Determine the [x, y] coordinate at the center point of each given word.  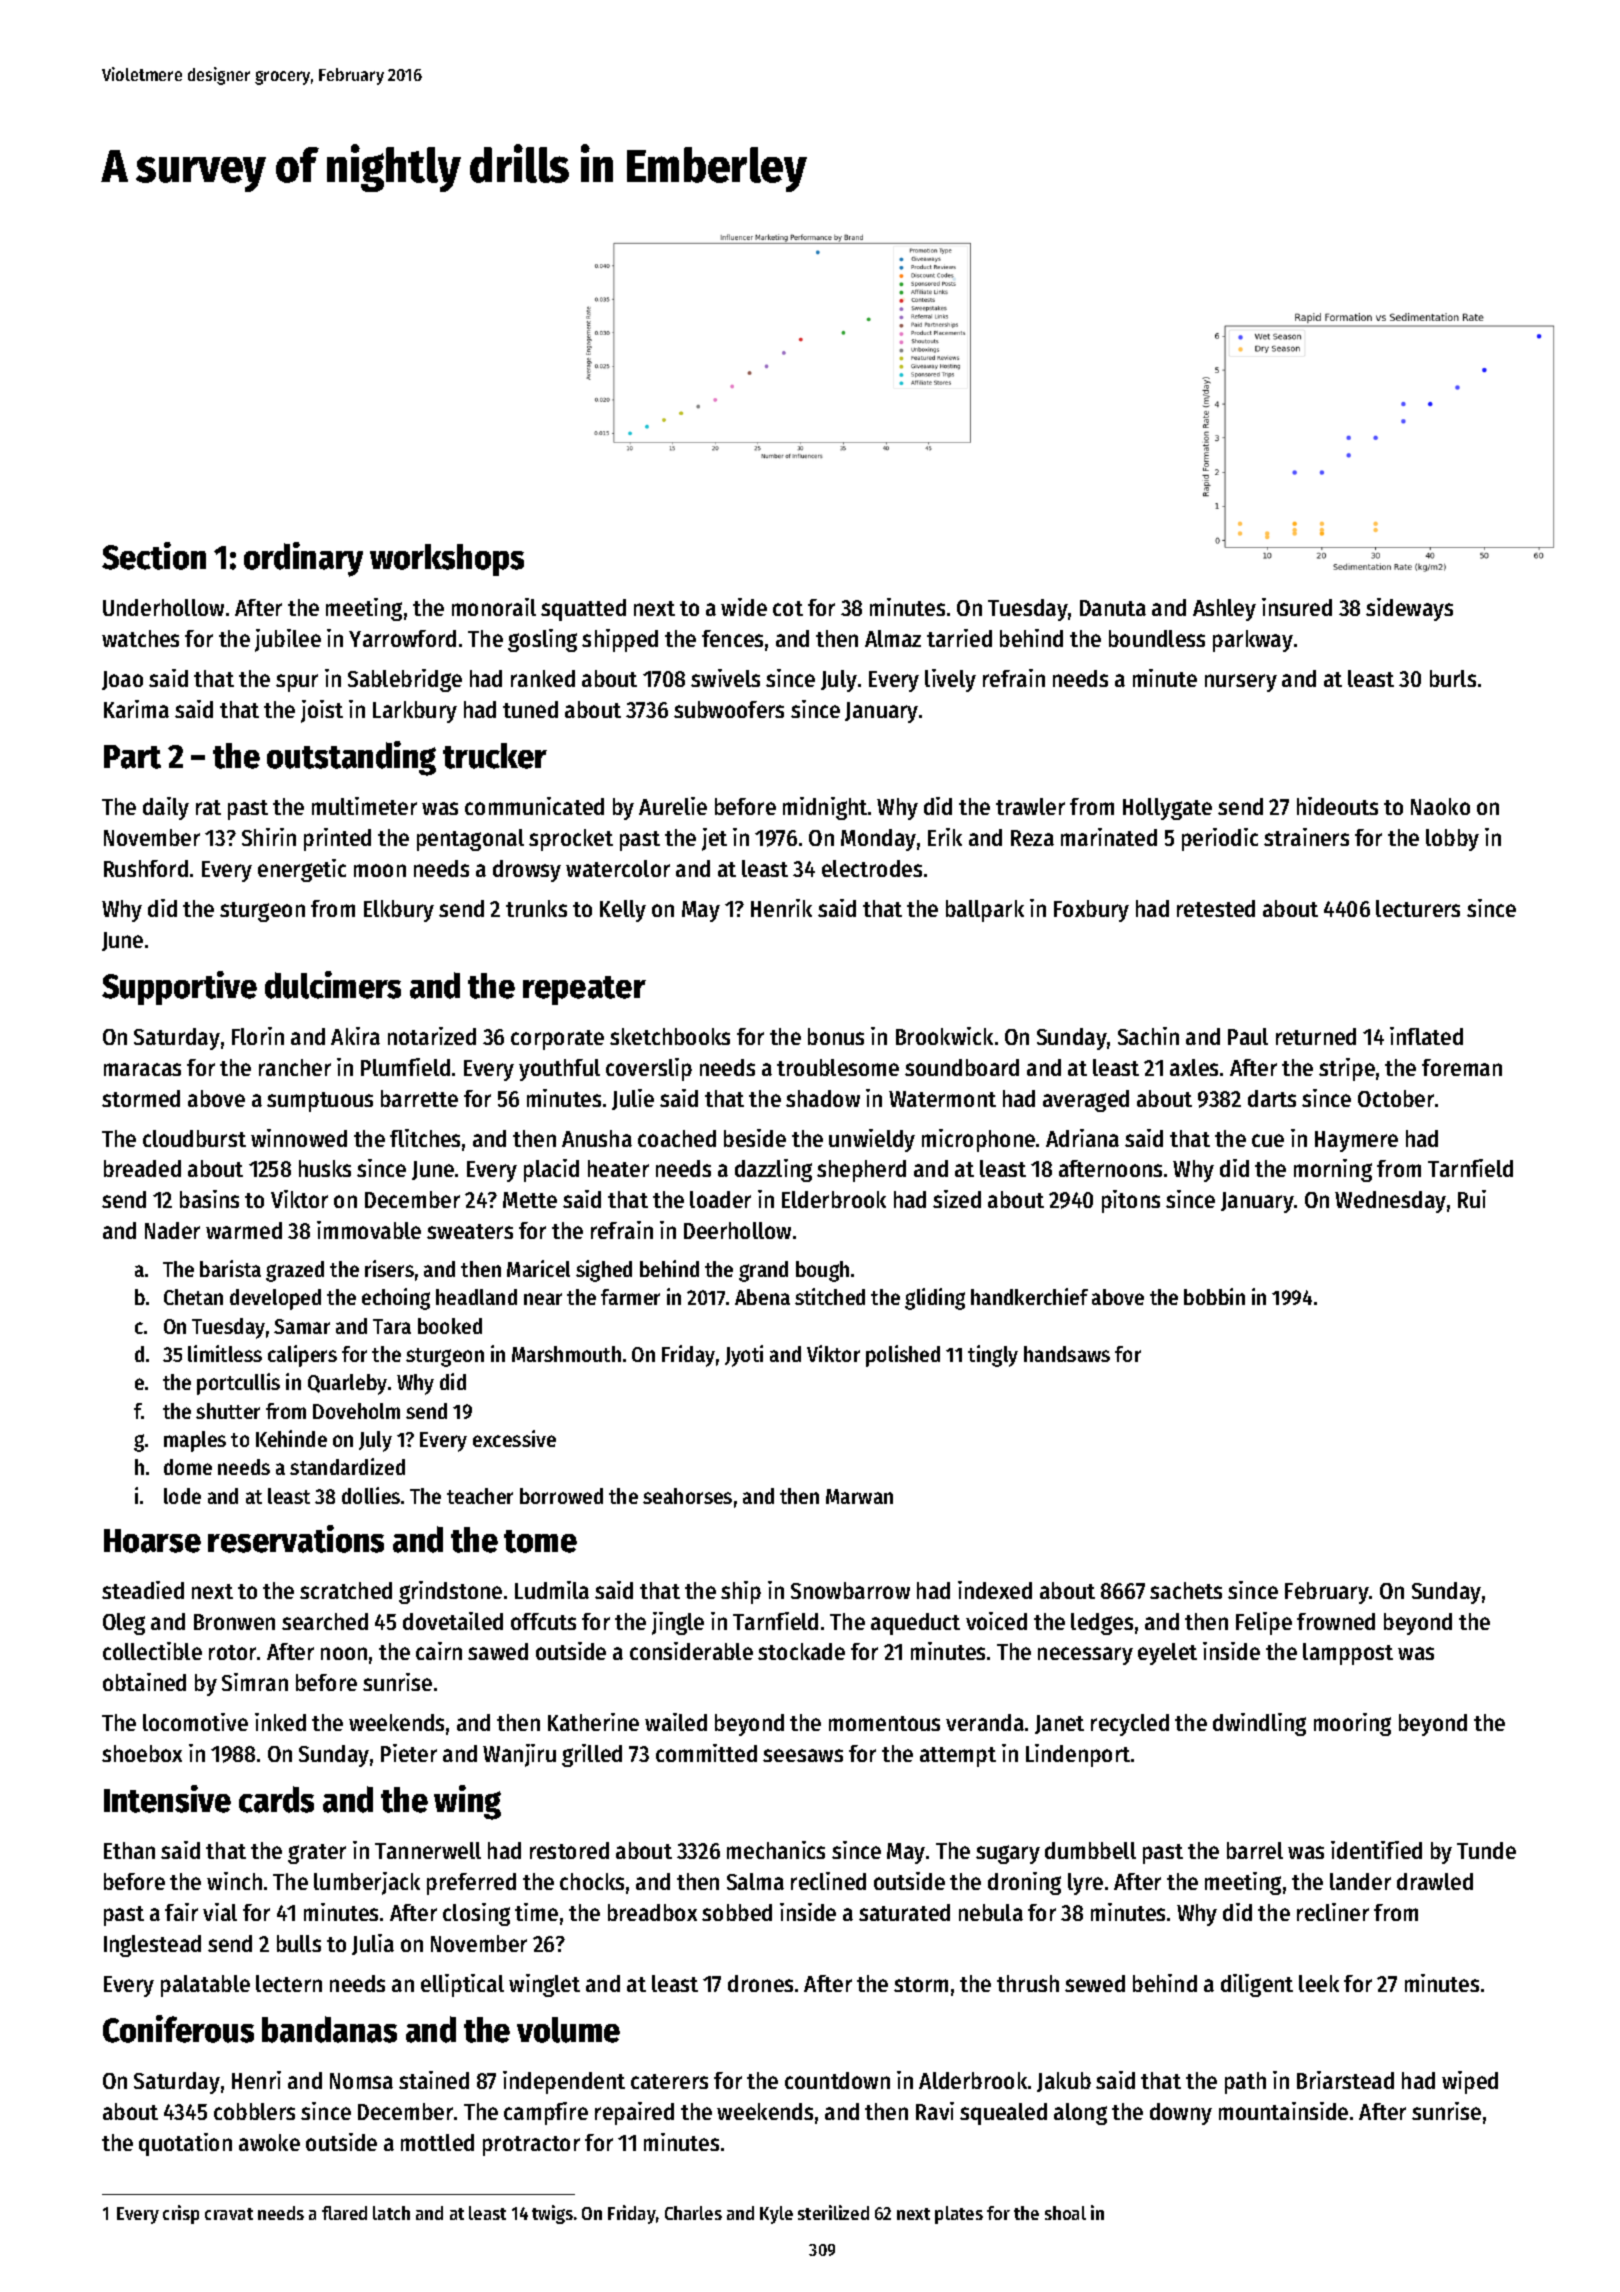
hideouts [1337, 806]
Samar [302, 1326]
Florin [258, 1036]
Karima [136, 709]
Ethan [129, 1850]
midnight [825, 808]
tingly [993, 1356]
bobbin [1214, 1296]
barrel [1255, 1850]
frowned [1336, 1621]
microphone [978, 1140]
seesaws [803, 1755]
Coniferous [178, 2029]
